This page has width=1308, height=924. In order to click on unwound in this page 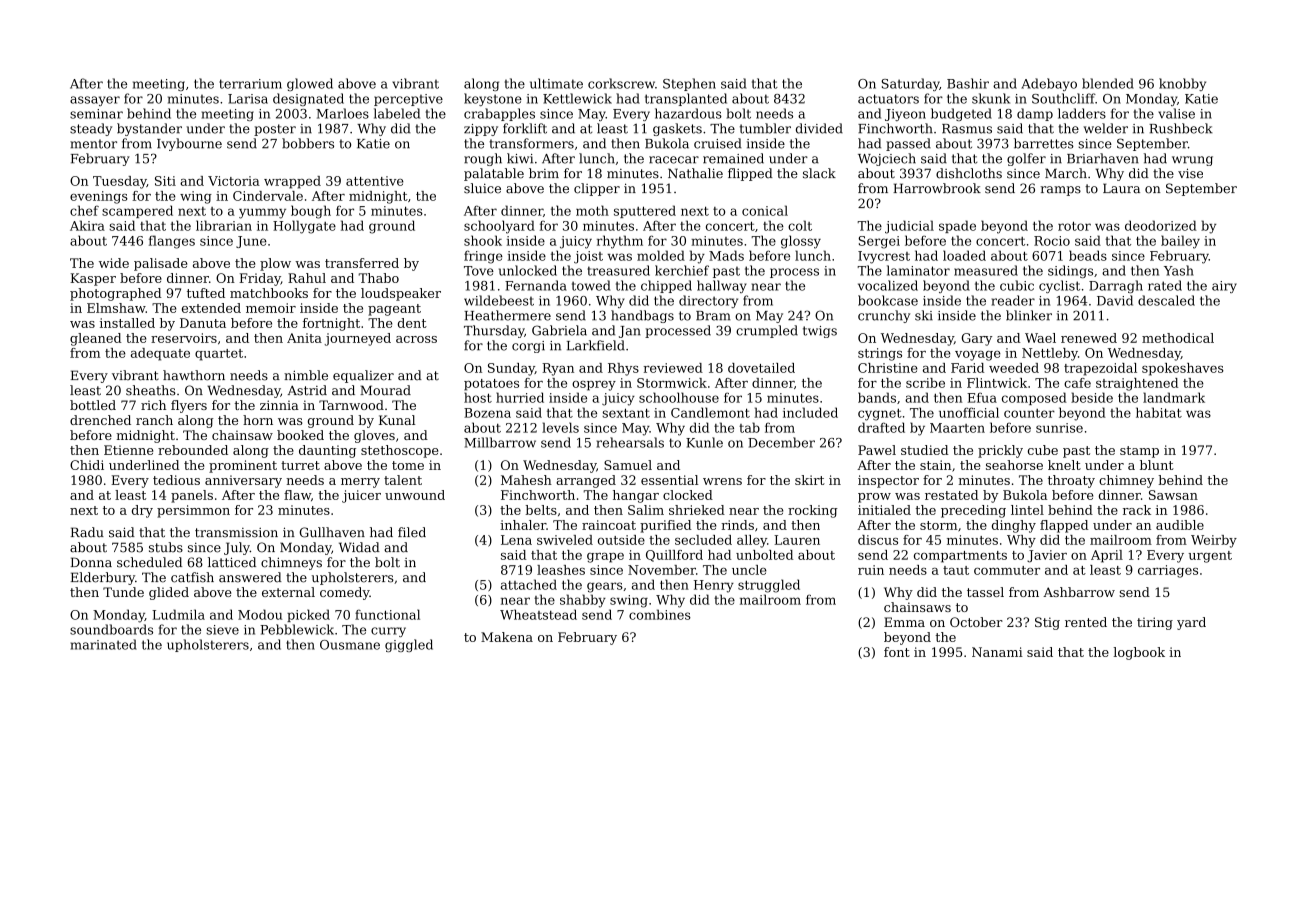, I will do `click(415, 495)`.
